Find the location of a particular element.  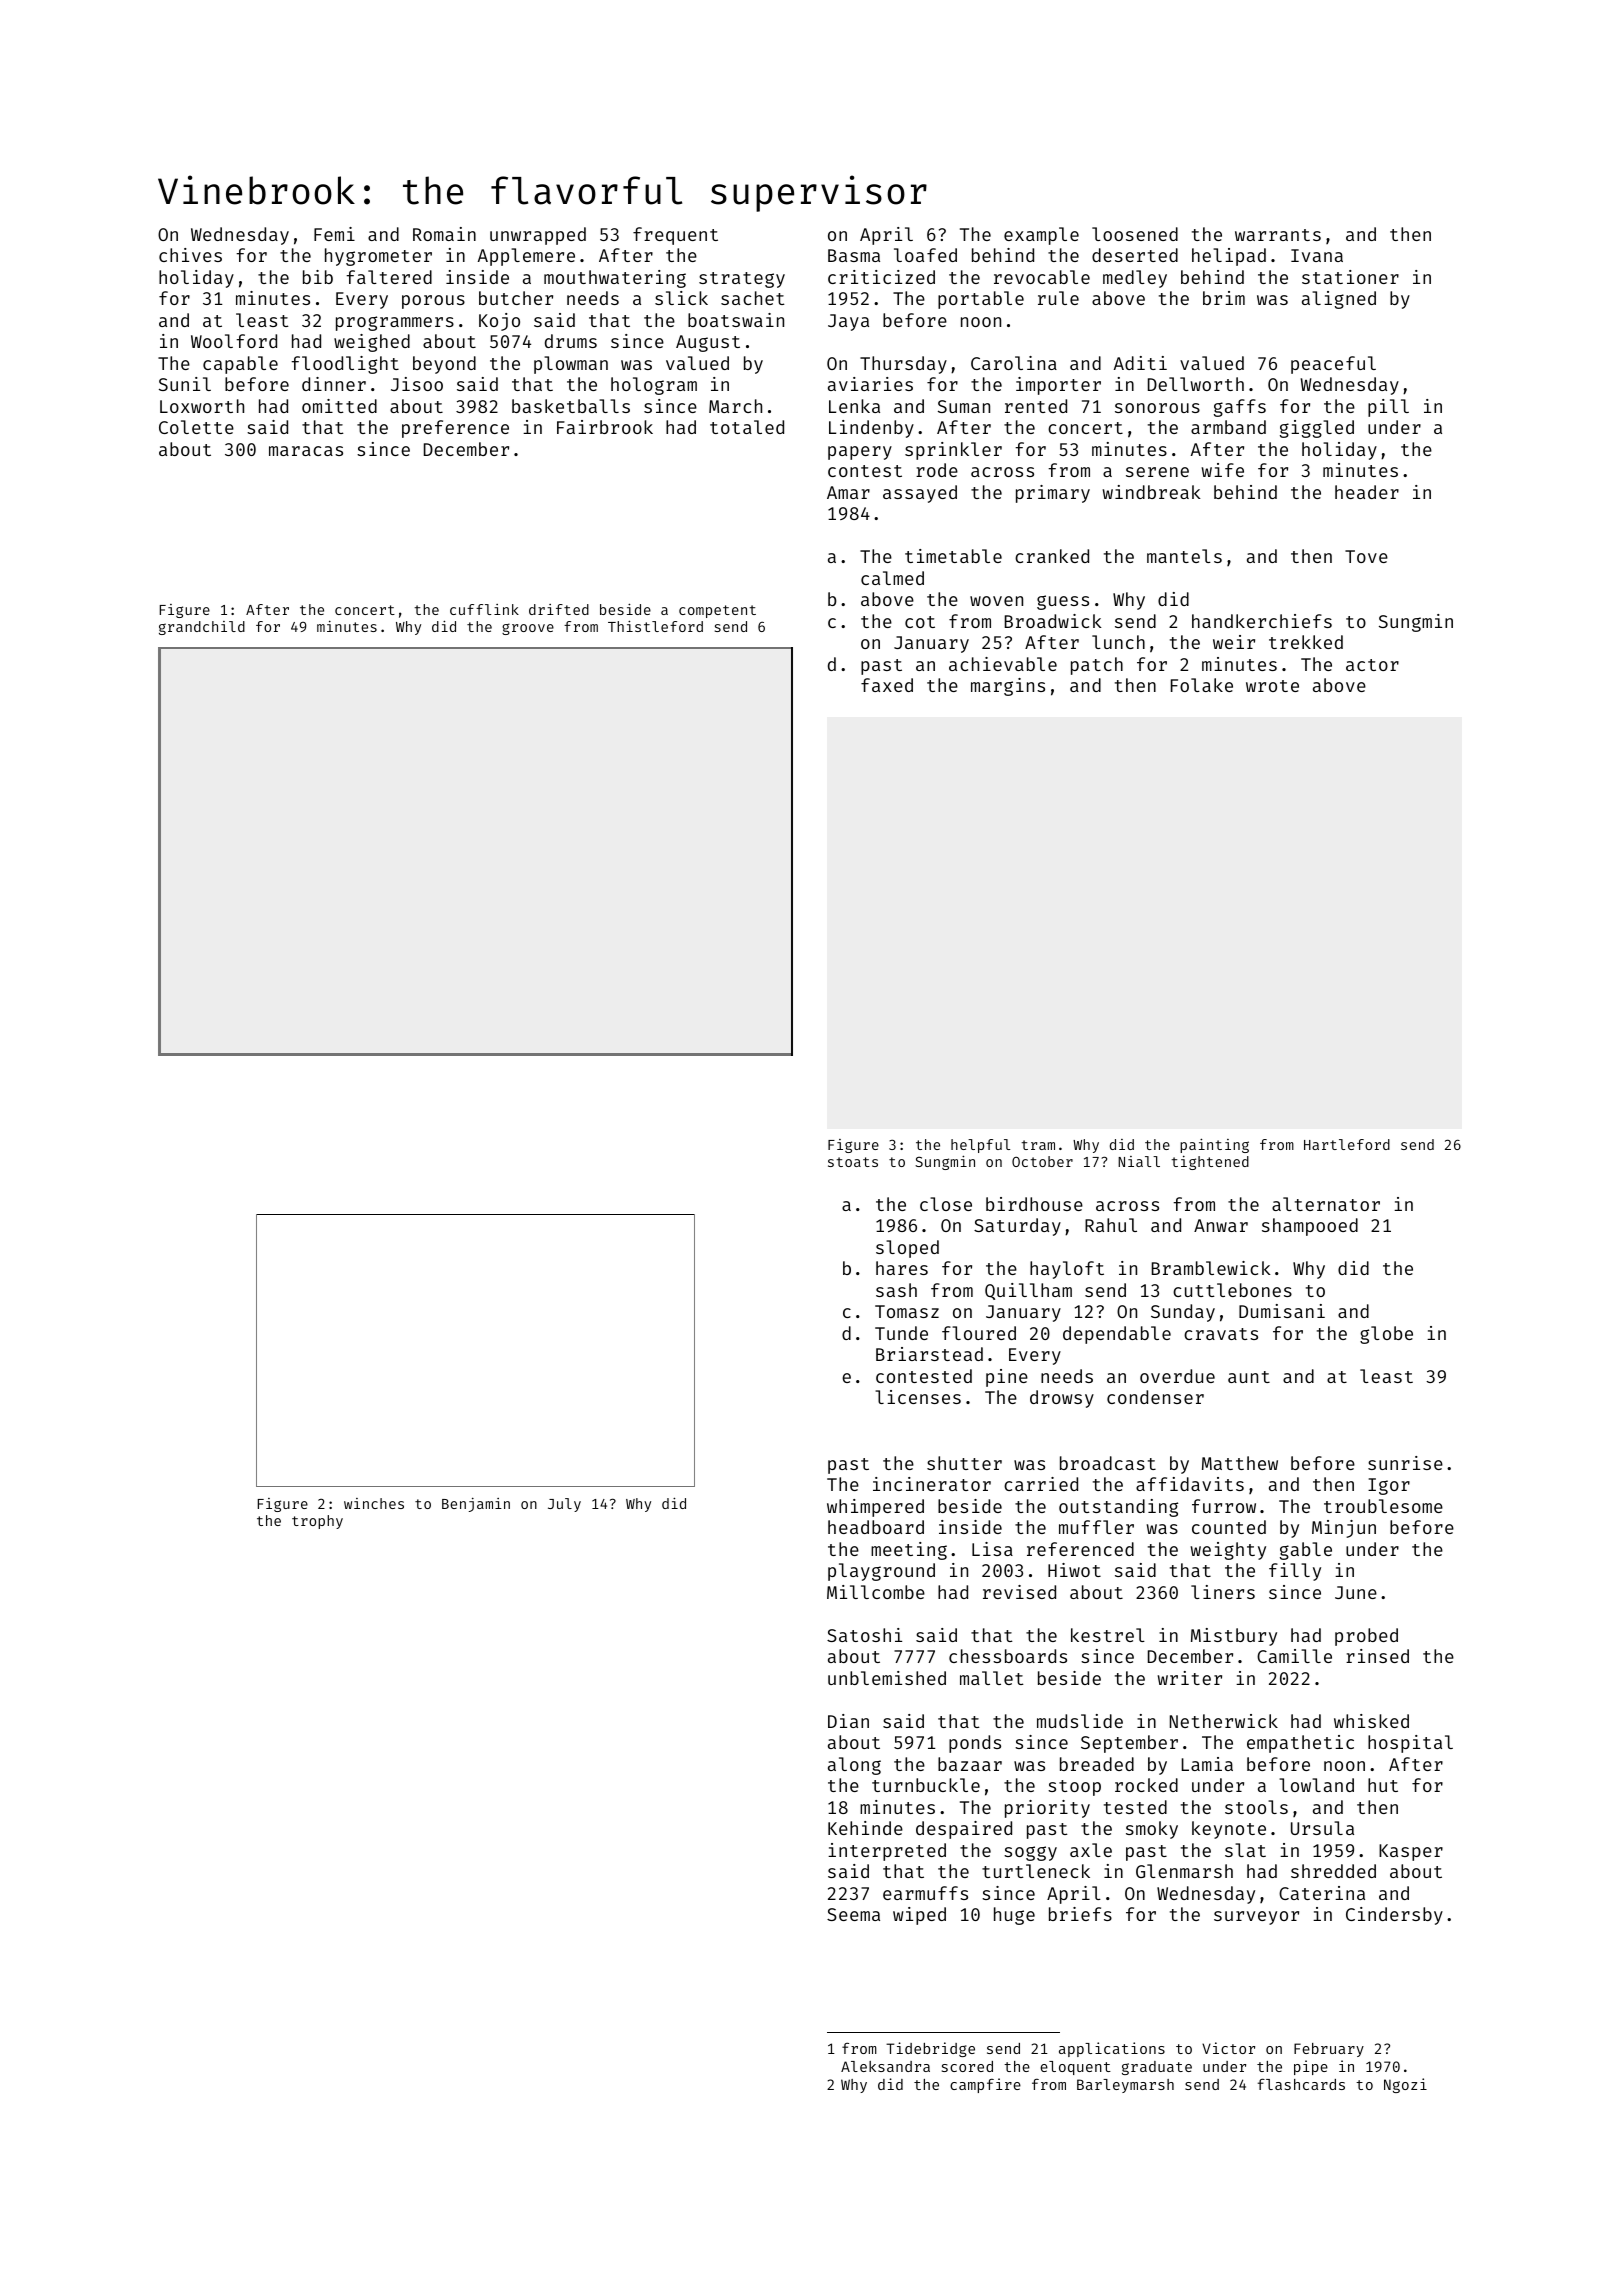

headboard is located at coordinates (876, 1527).
